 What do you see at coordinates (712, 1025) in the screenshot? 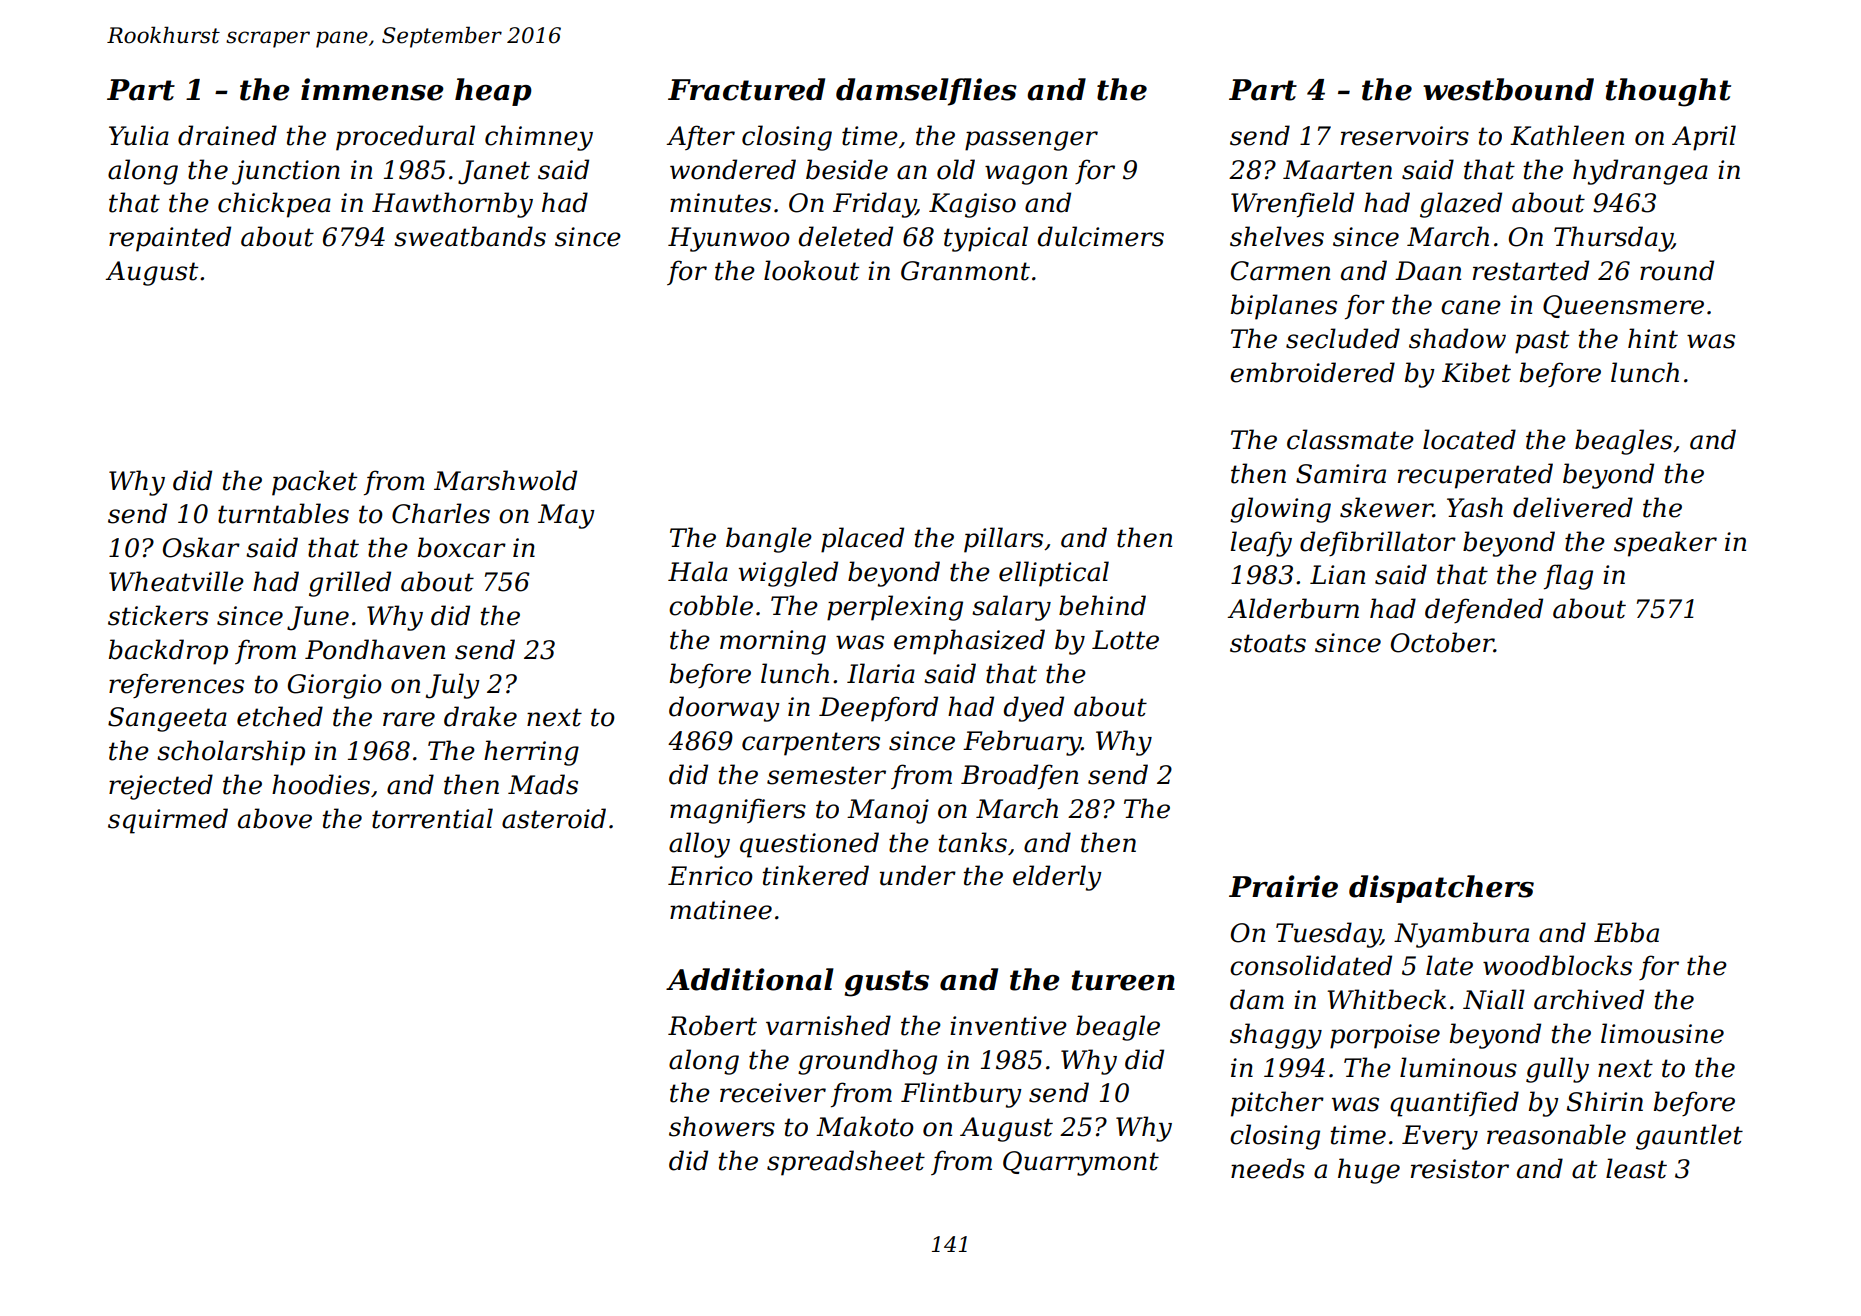
I see `Robert` at bounding box center [712, 1025].
